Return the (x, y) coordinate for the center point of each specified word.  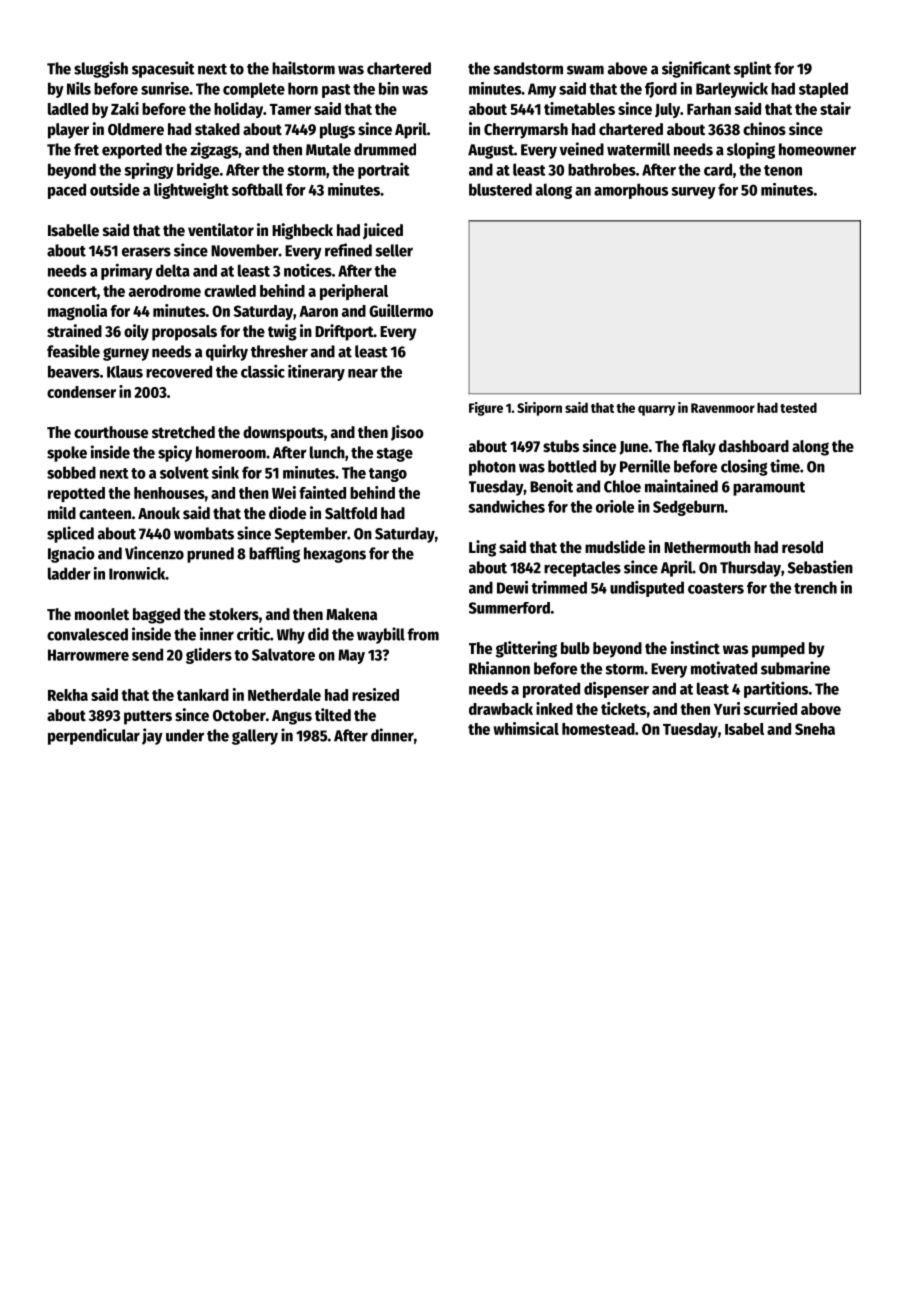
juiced (383, 231)
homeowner (817, 149)
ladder (69, 573)
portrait (384, 171)
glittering (526, 649)
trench (815, 587)
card (718, 169)
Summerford (509, 608)
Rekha (68, 695)
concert (72, 291)
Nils (79, 88)
